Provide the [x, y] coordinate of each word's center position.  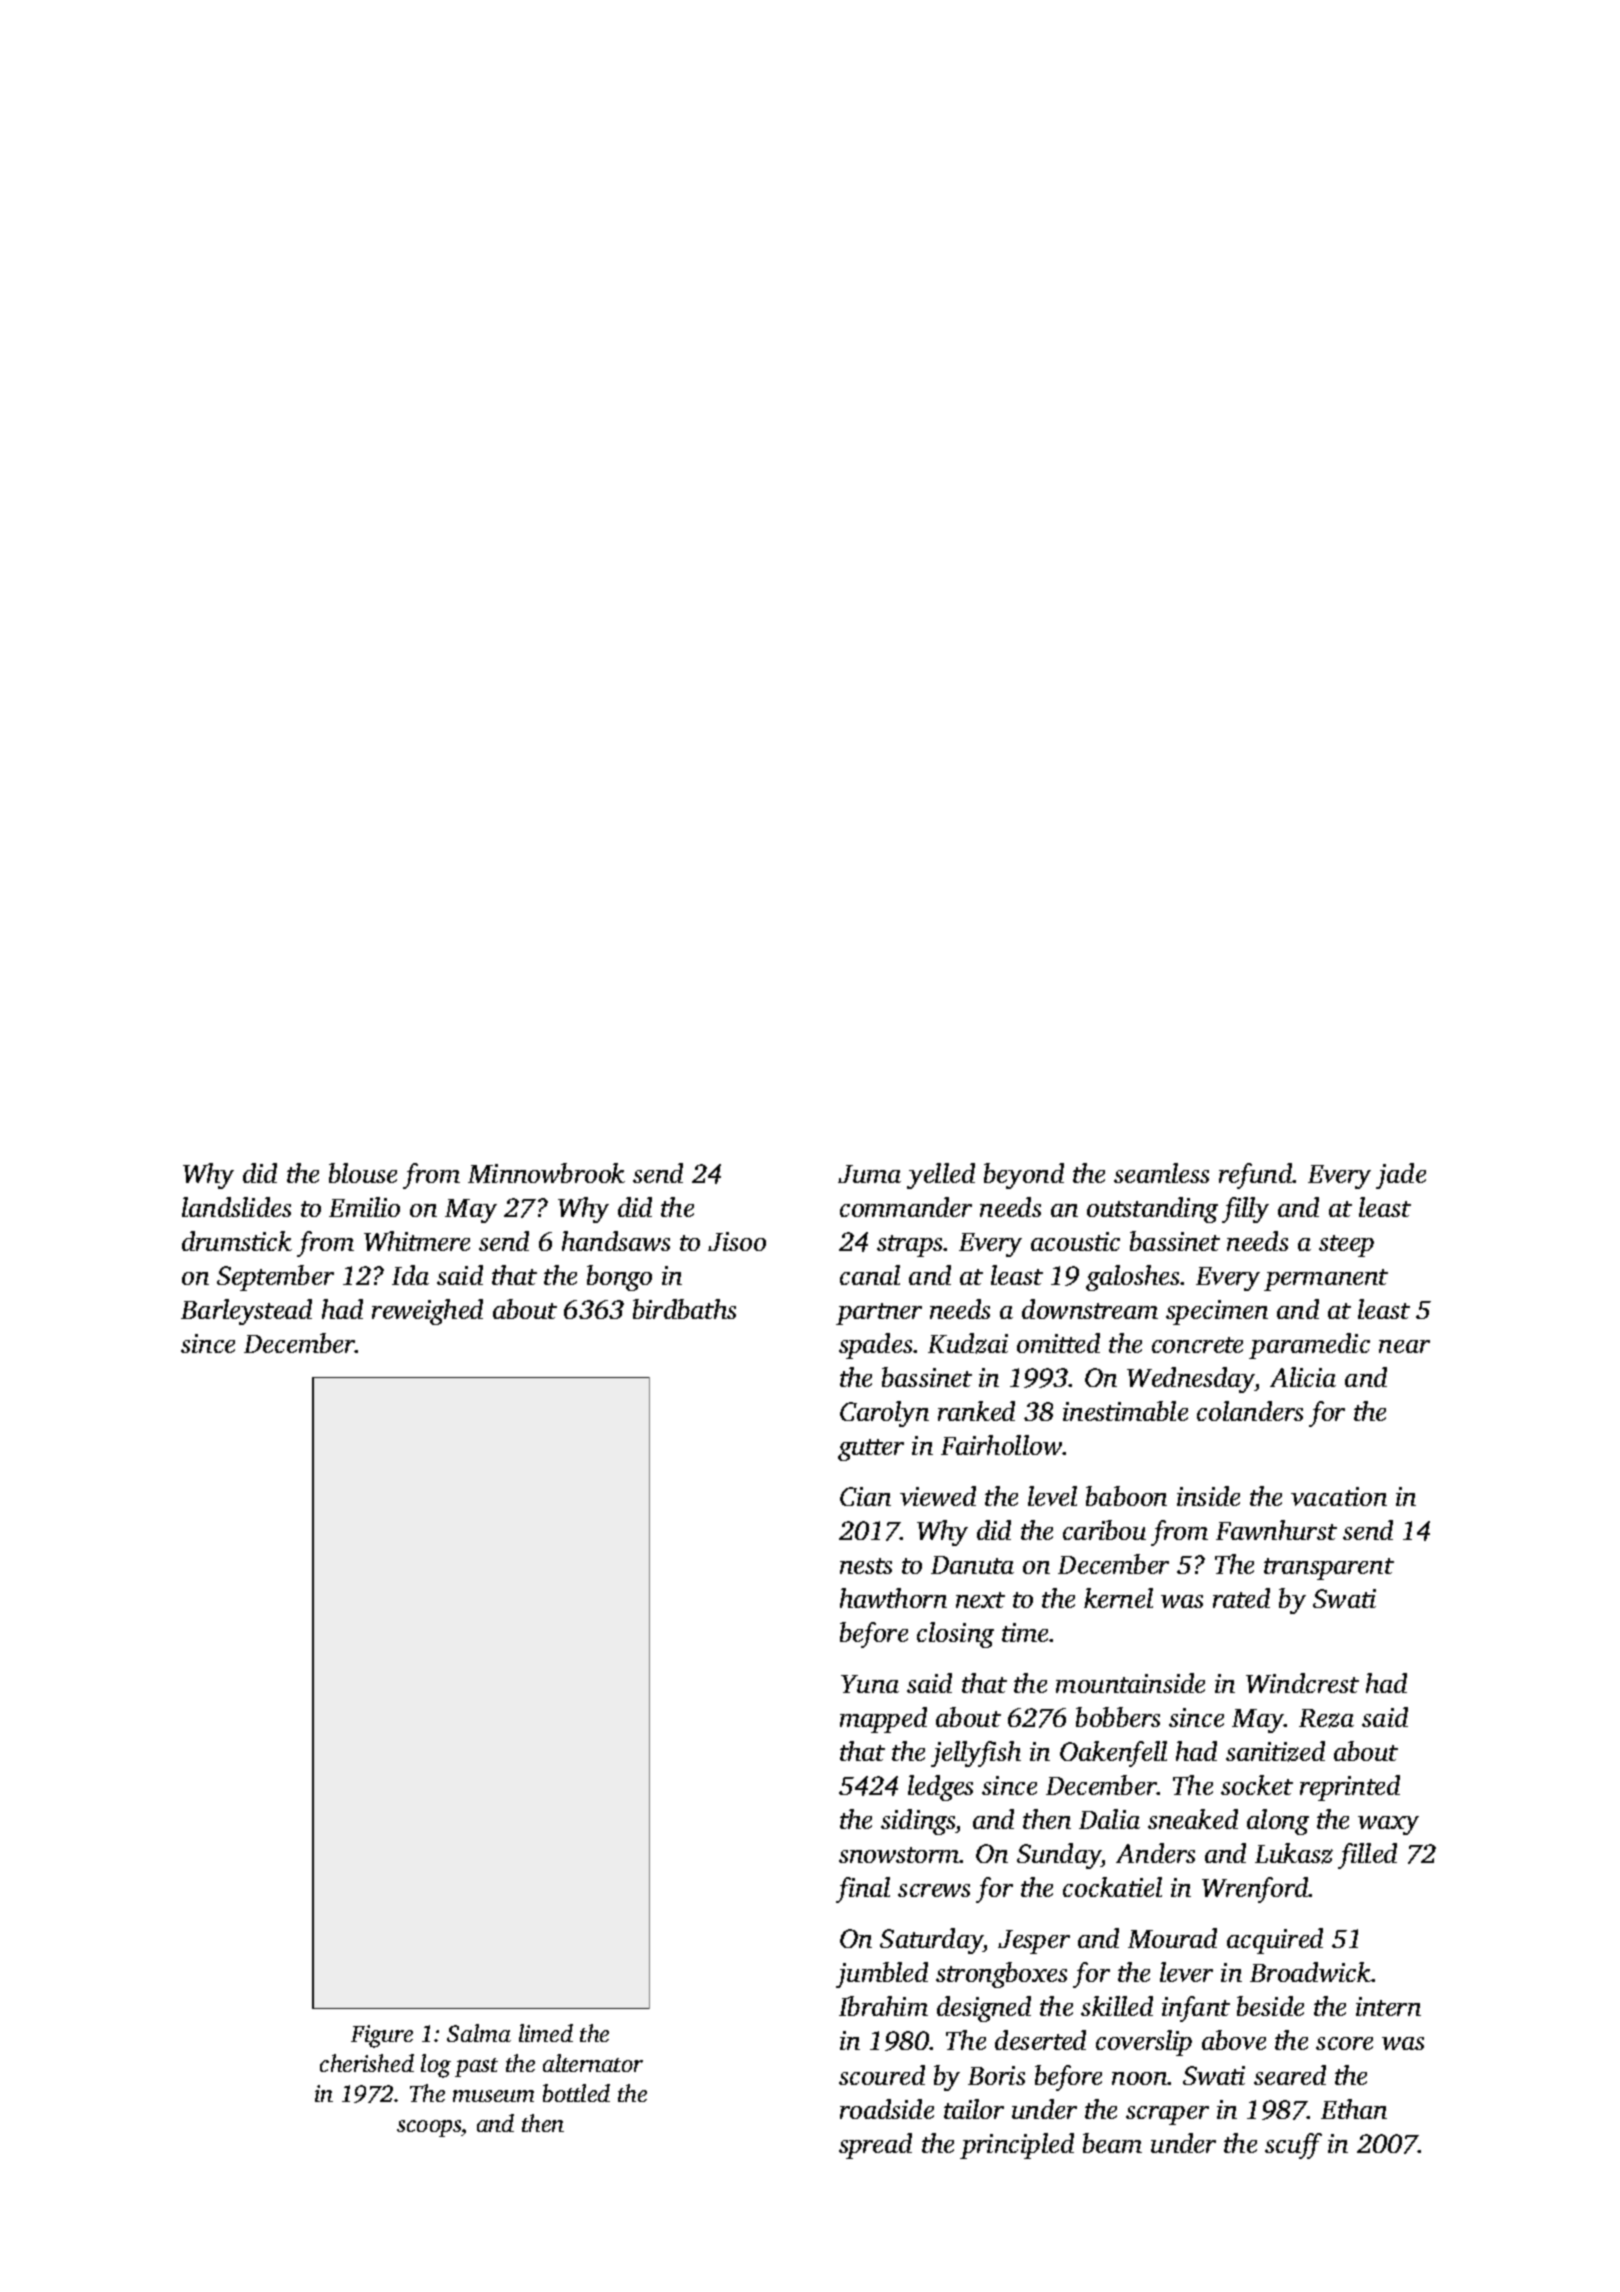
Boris [996, 2075]
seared [1290, 2075]
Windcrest [1302, 1683]
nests [866, 1566]
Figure [382, 2036]
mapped [883, 1720]
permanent [1326, 1280]
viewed [938, 1496]
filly [1245, 1210]
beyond [1024, 1176]
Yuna [870, 1684]
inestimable [1125, 1411]
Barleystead [246, 1312]
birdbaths [684, 1309]
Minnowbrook [546, 1173]
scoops [429, 2128]
